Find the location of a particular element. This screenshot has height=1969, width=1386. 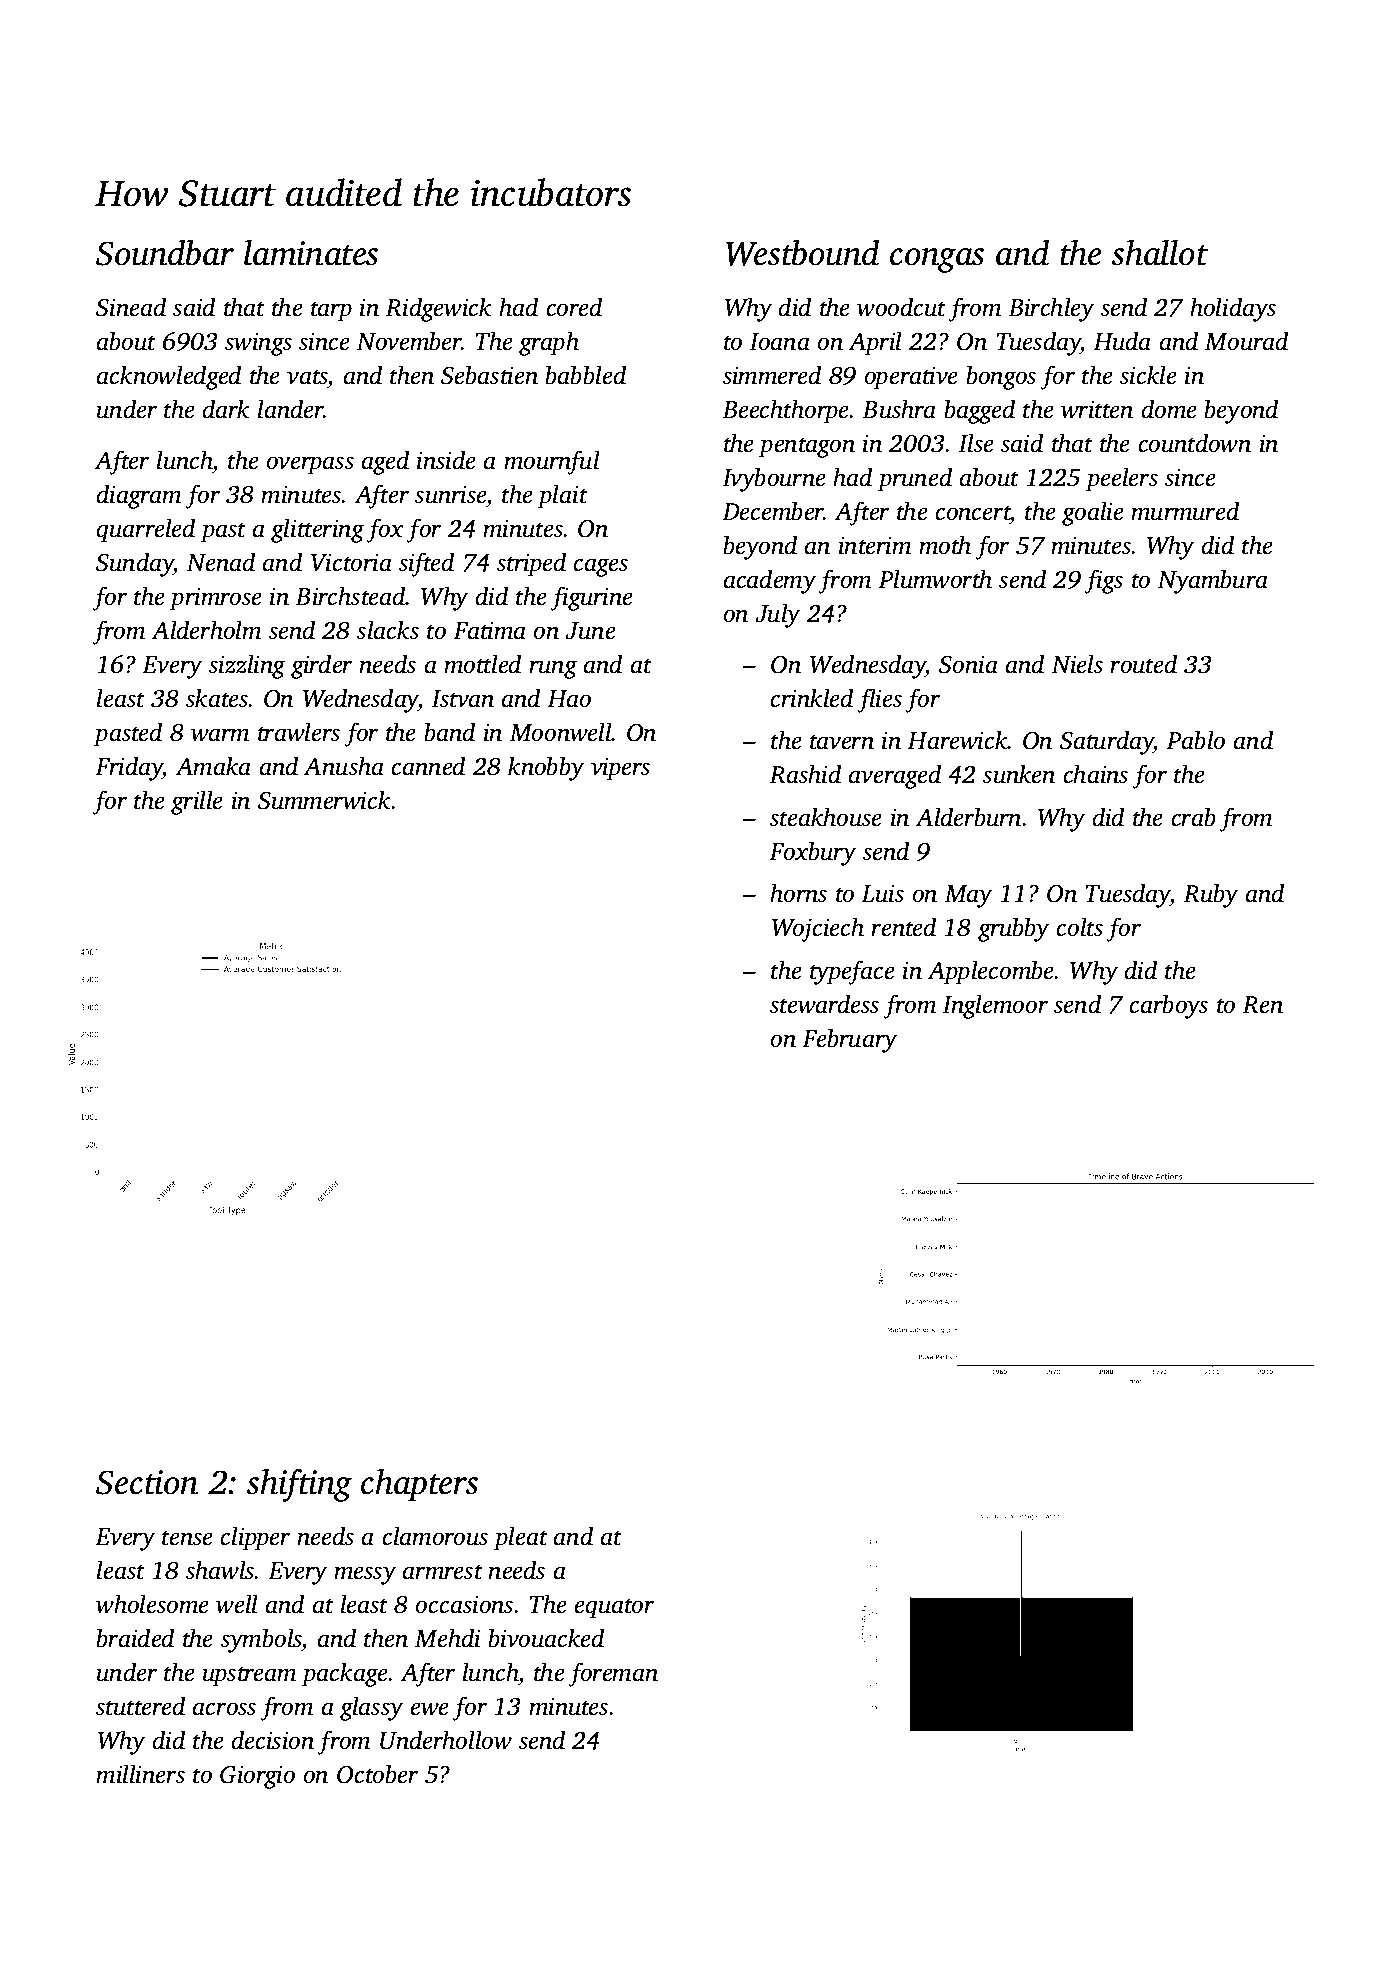

equator is located at coordinates (614, 1608).
